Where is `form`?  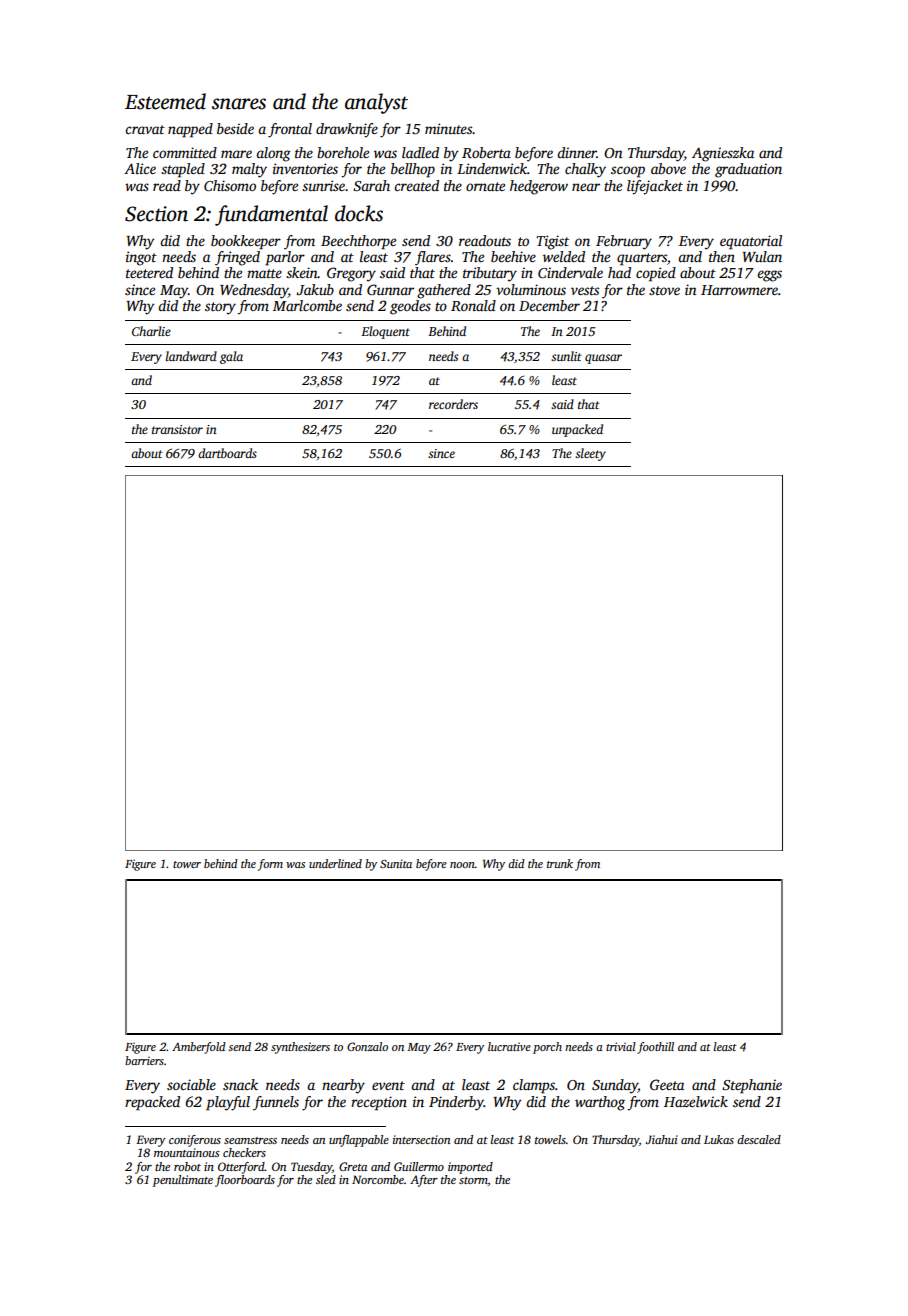
form is located at coordinates (270, 865).
